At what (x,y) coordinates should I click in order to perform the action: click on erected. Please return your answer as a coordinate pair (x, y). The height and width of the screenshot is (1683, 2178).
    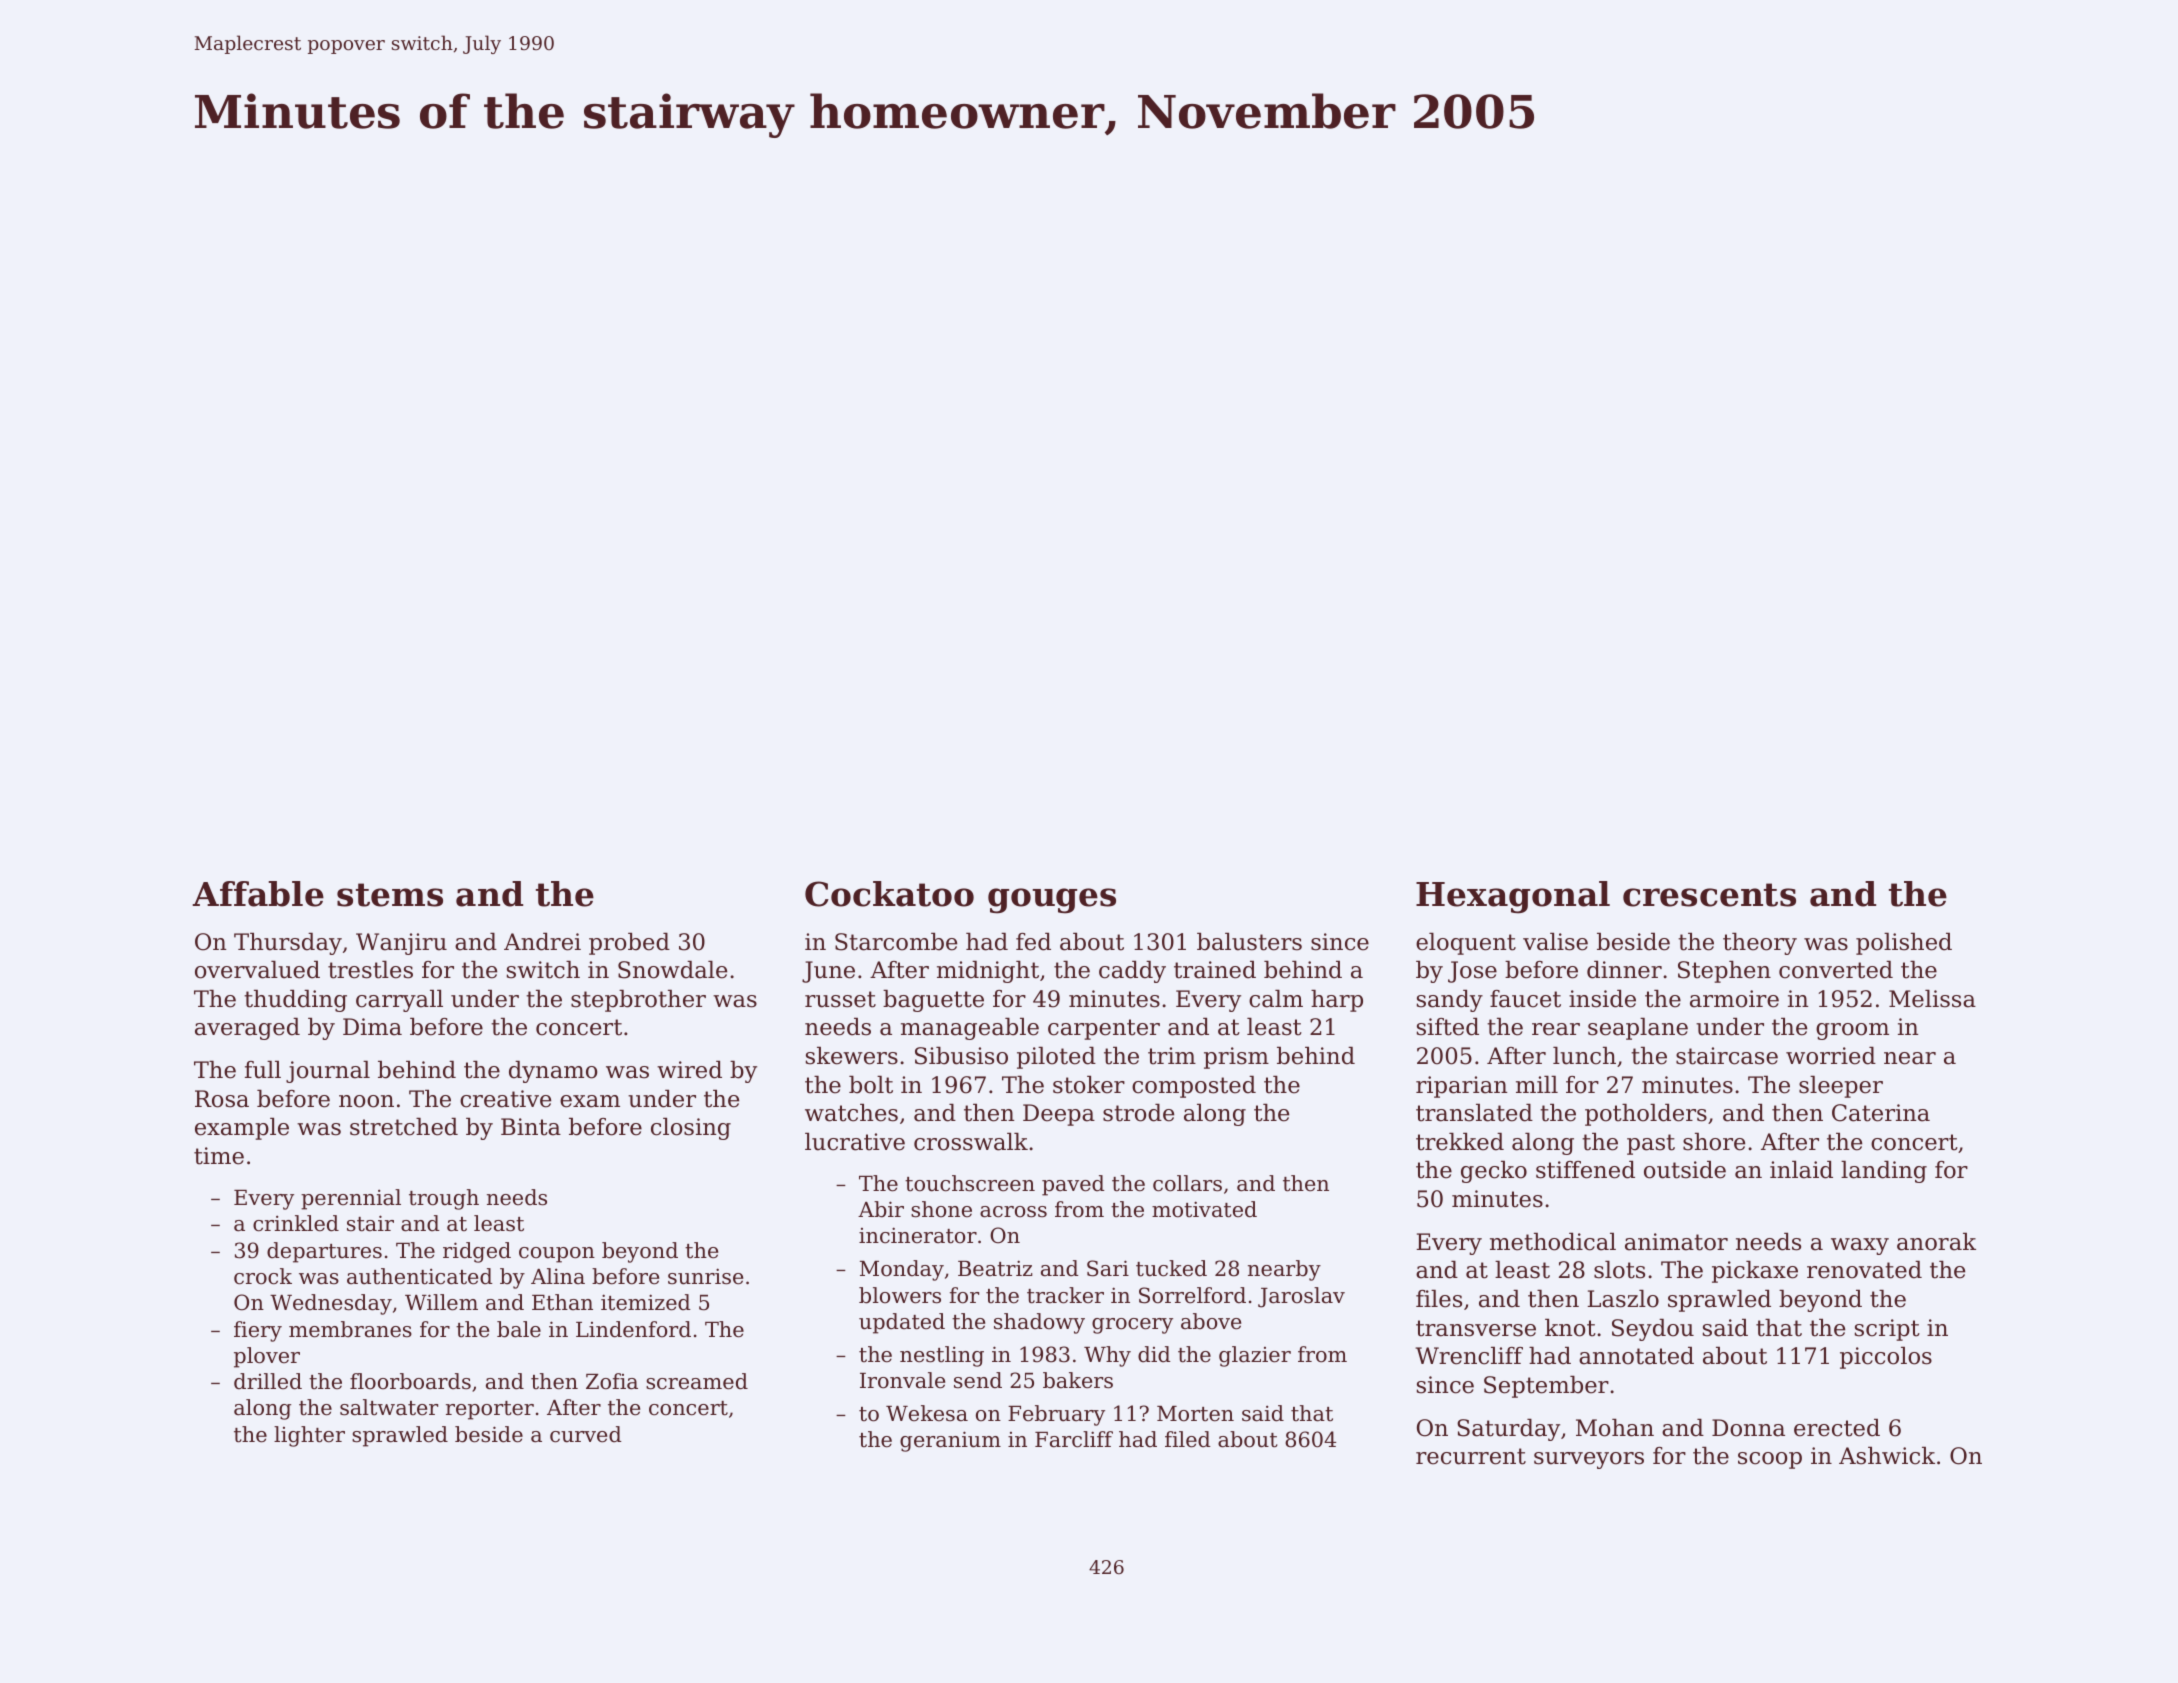
    Looking at the image, I should click on (1837, 1428).
